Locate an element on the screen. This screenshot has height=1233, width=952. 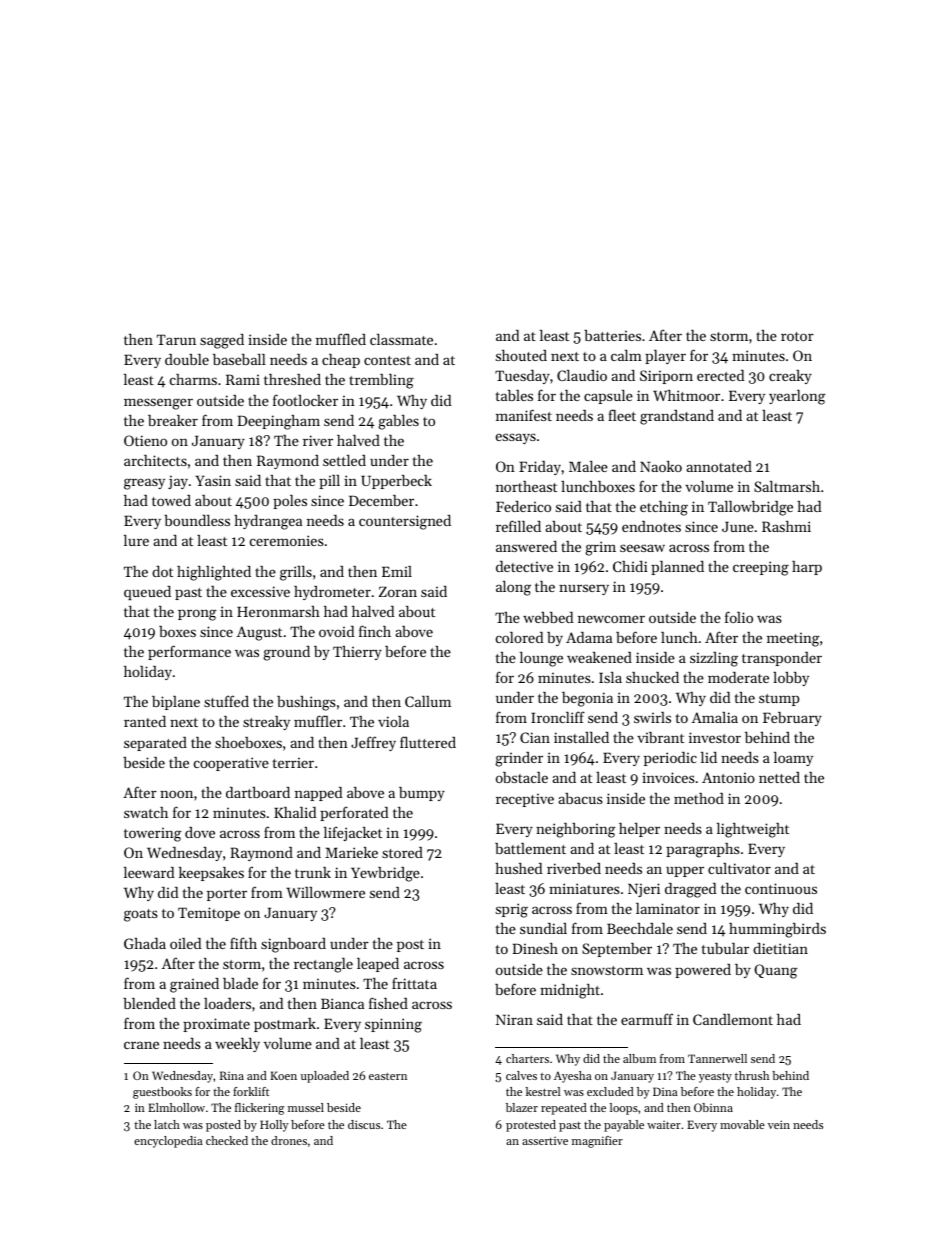
continuous is located at coordinates (781, 888).
